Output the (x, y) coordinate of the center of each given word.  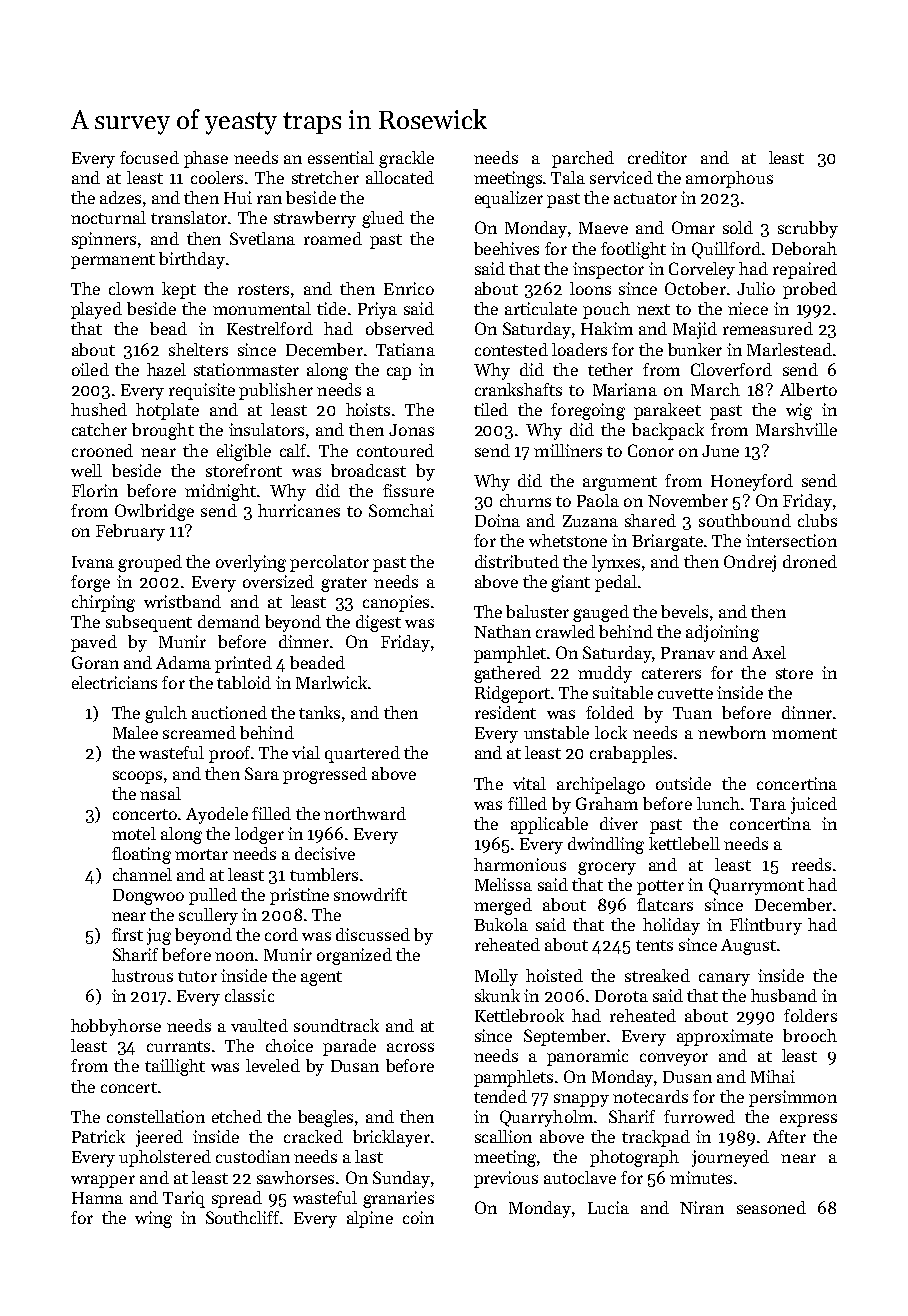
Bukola (501, 924)
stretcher (325, 177)
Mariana (625, 389)
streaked (657, 975)
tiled (491, 409)
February (130, 532)
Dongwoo (148, 897)
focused (149, 157)
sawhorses (295, 1177)
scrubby (808, 229)
